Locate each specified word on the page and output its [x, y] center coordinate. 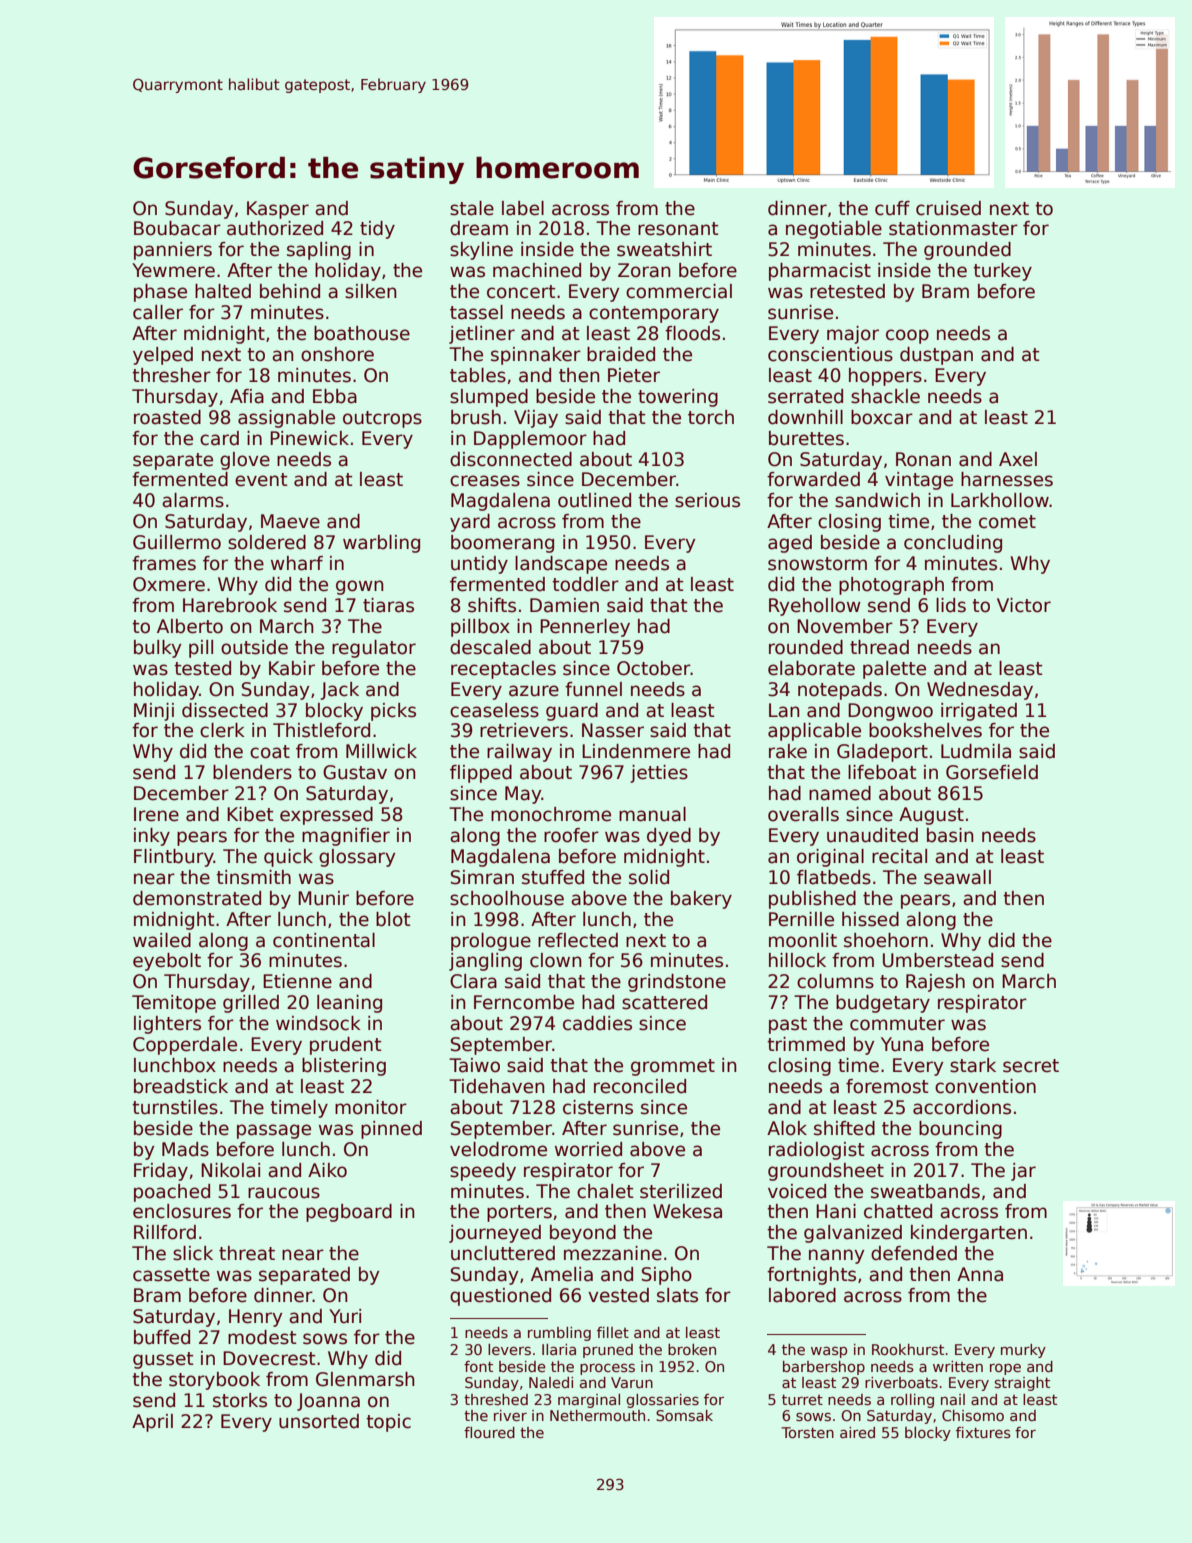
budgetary [883, 1004]
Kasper [278, 210]
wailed [162, 940]
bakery [701, 900]
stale [472, 208]
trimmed [806, 1044]
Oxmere [169, 584]
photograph [891, 586]
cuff [892, 208]
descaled [490, 647]
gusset [163, 1360]
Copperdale [185, 1046]
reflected [578, 940]
